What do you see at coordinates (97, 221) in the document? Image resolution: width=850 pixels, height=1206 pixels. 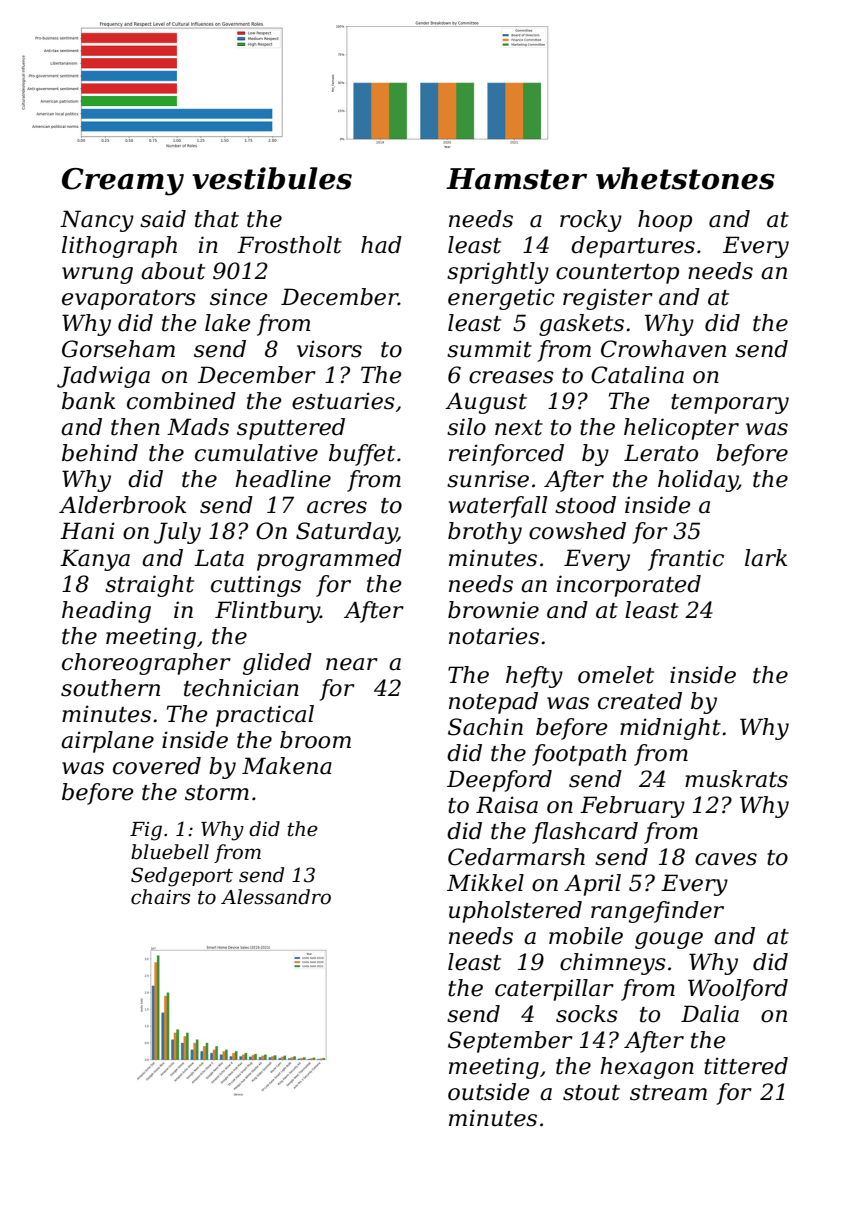 I see `Nancy` at bounding box center [97, 221].
